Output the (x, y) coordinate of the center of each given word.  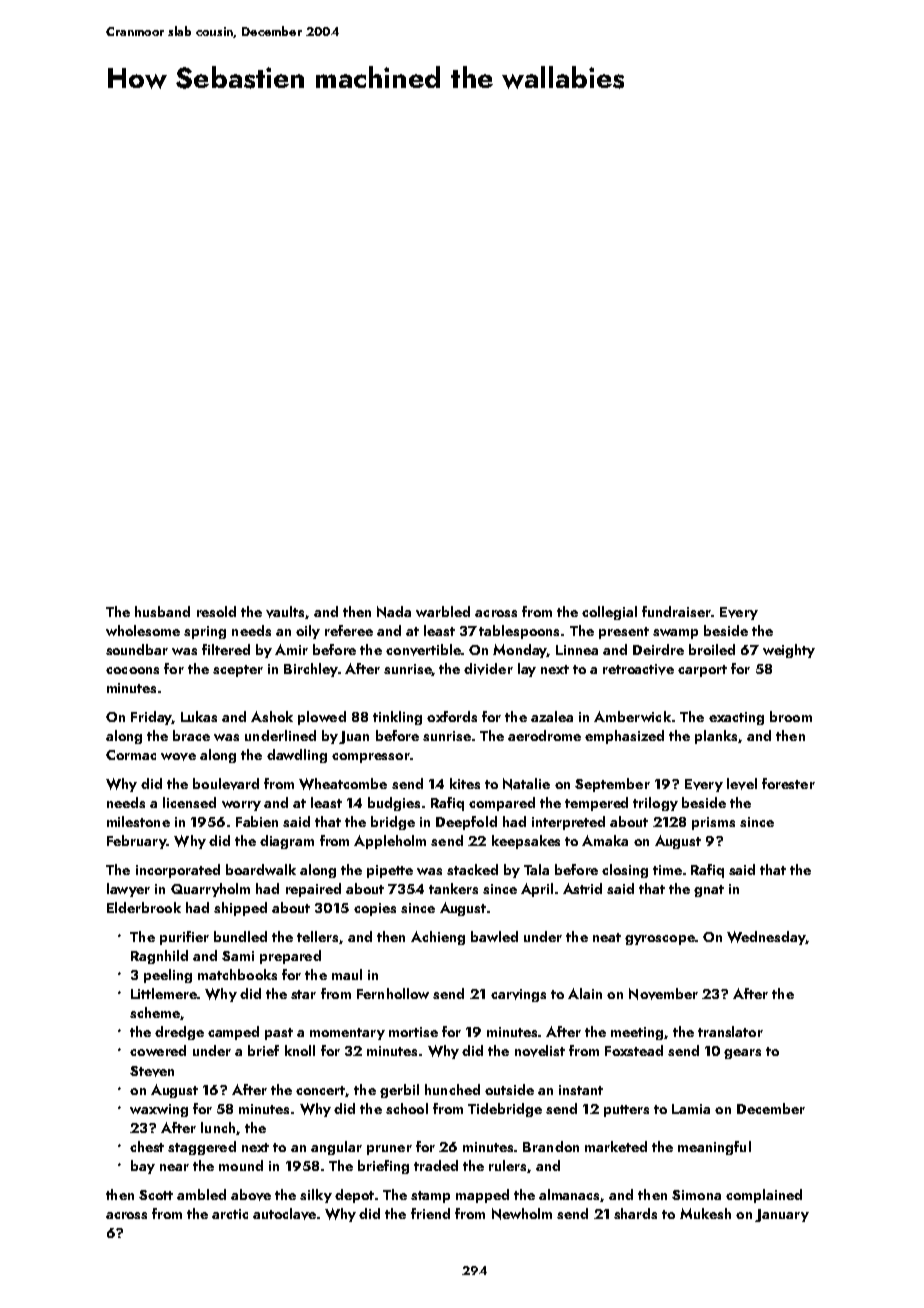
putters (626, 1111)
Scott (156, 1195)
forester (788, 783)
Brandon (551, 1146)
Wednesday (766, 938)
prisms (713, 823)
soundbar (137, 649)
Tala (536, 869)
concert (321, 1091)
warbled (443, 611)
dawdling (297, 756)
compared (502, 804)
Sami (238, 956)
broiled (712, 649)
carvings (518, 995)
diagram (287, 842)
